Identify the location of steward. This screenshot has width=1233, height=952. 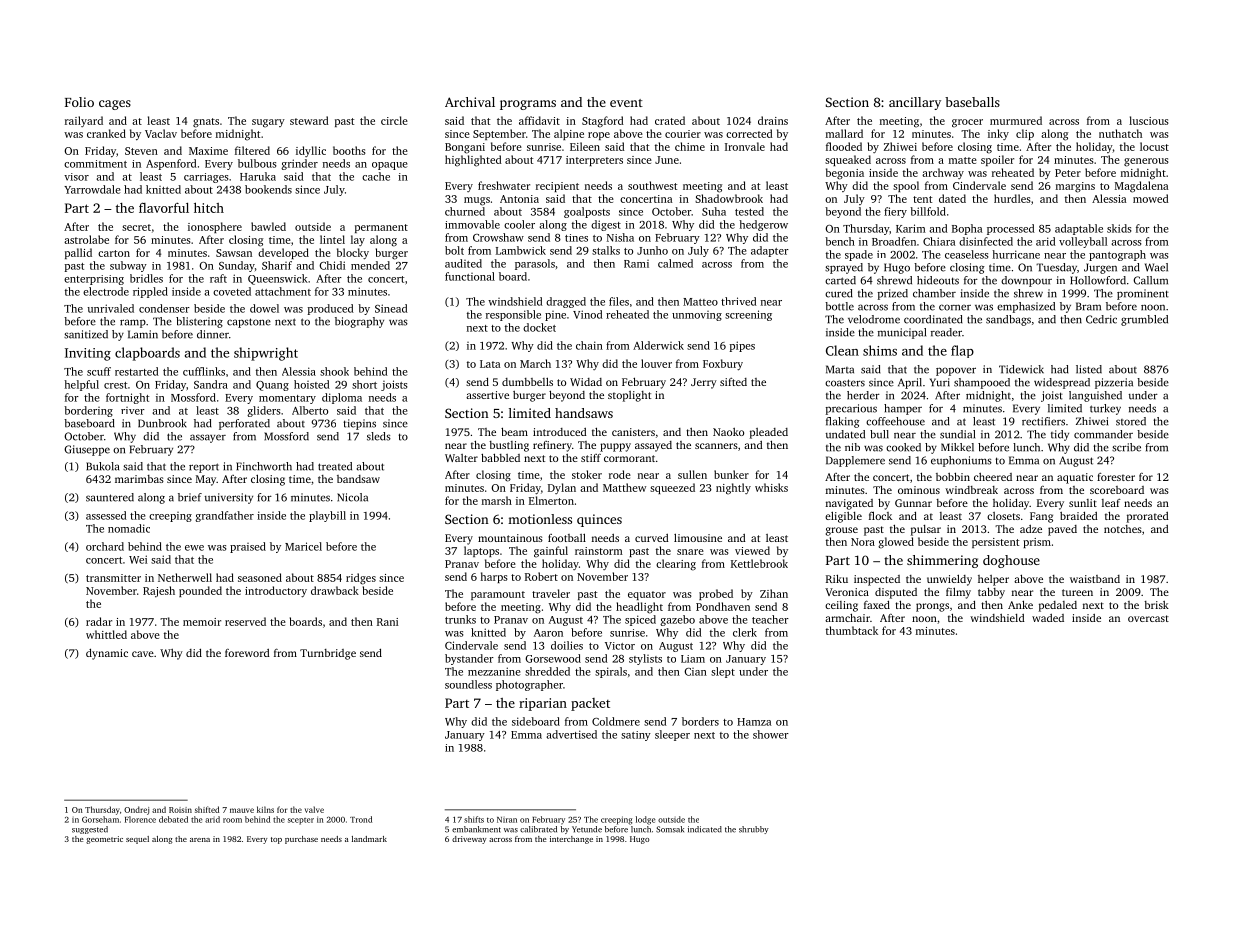
(309, 120).
